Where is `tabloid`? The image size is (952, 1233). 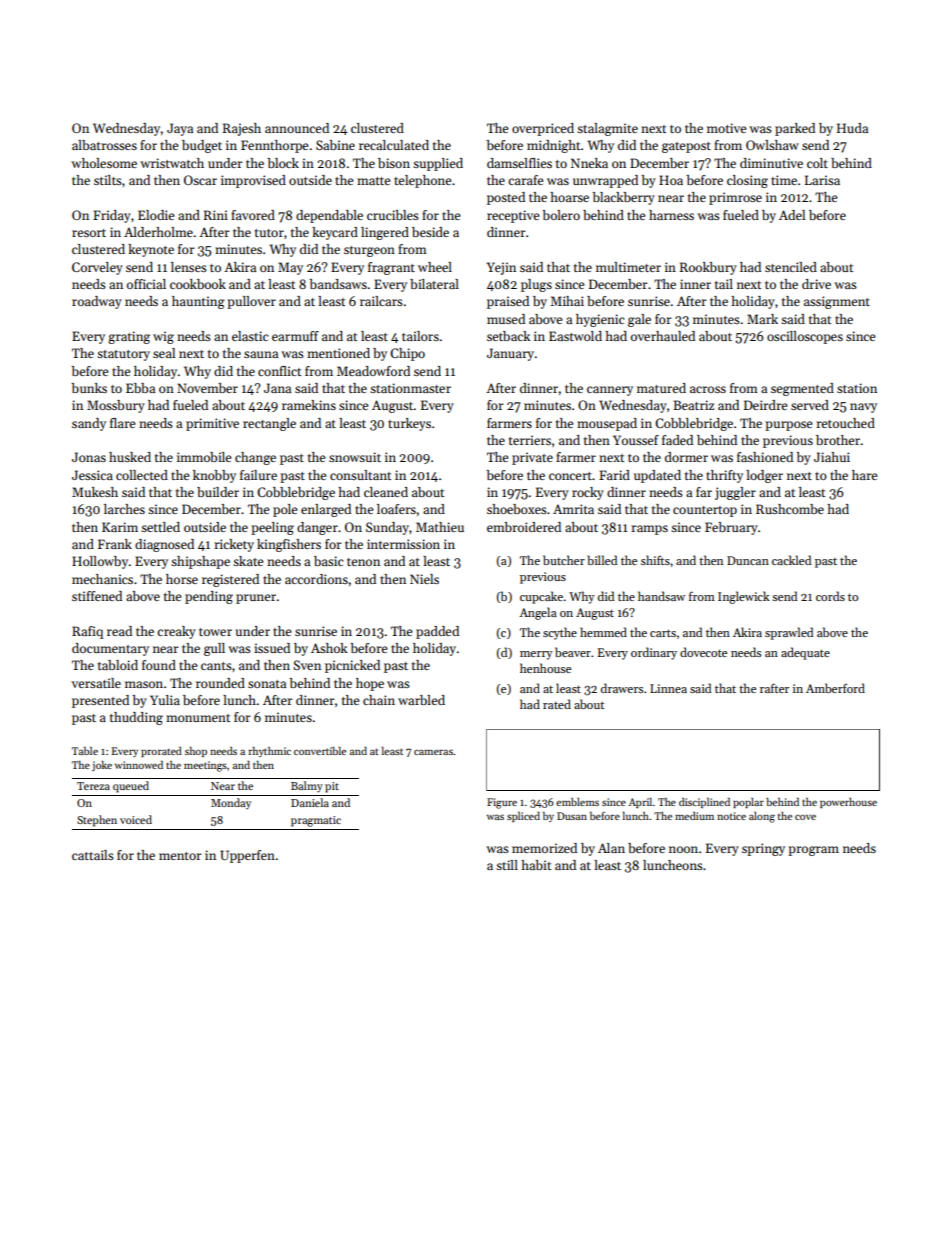
tabloid is located at coordinates (118, 665).
